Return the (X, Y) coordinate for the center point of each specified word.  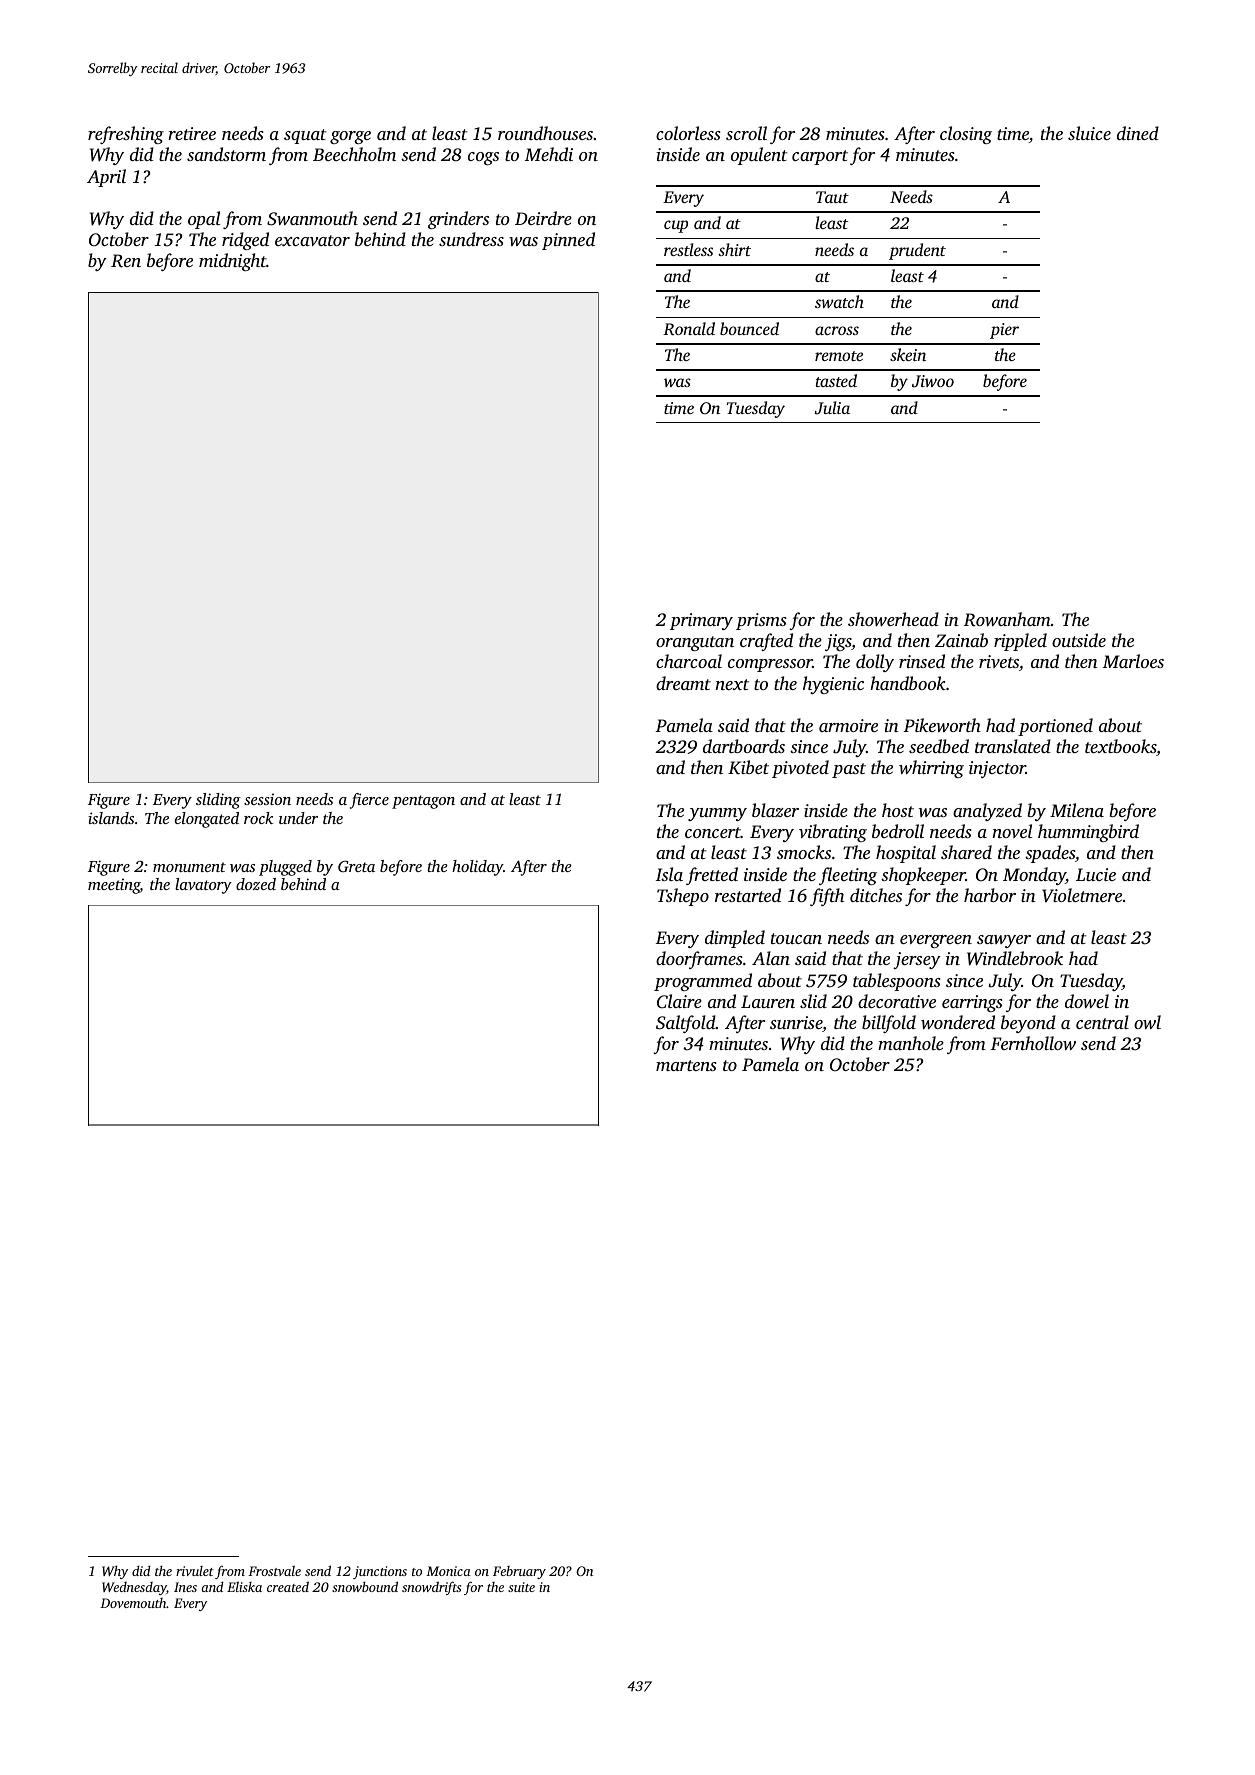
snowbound (365, 1586)
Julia (832, 408)
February (519, 1572)
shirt (734, 249)
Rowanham (1007, 619)
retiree (192, 133)
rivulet (195, 1571)
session (267, 799)
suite (521, 1587)
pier (1004, 331)
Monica (448, 1571)
